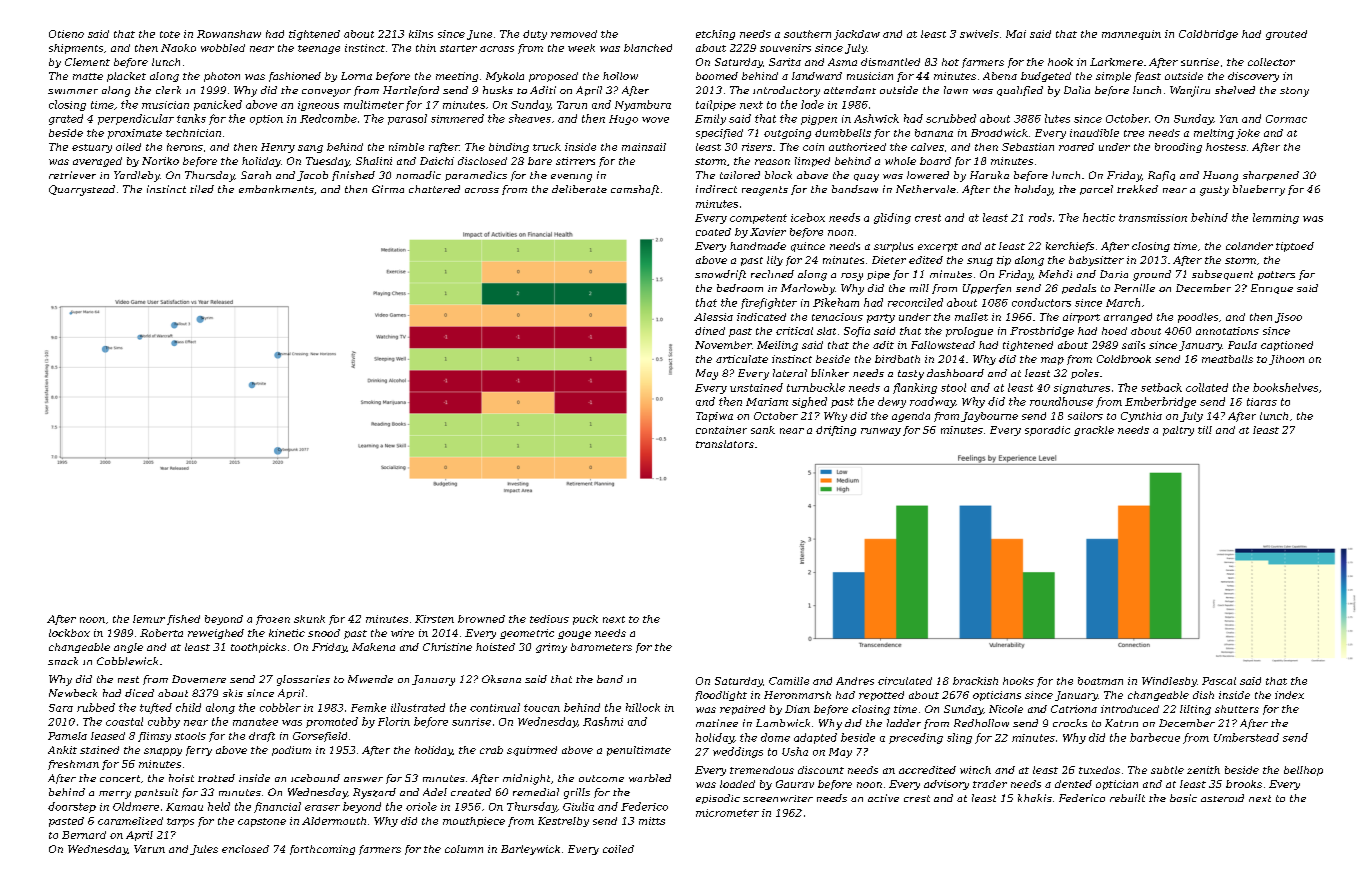 This image has height=887, width=1372. I want to click on lockbox, so click(69, 633).
